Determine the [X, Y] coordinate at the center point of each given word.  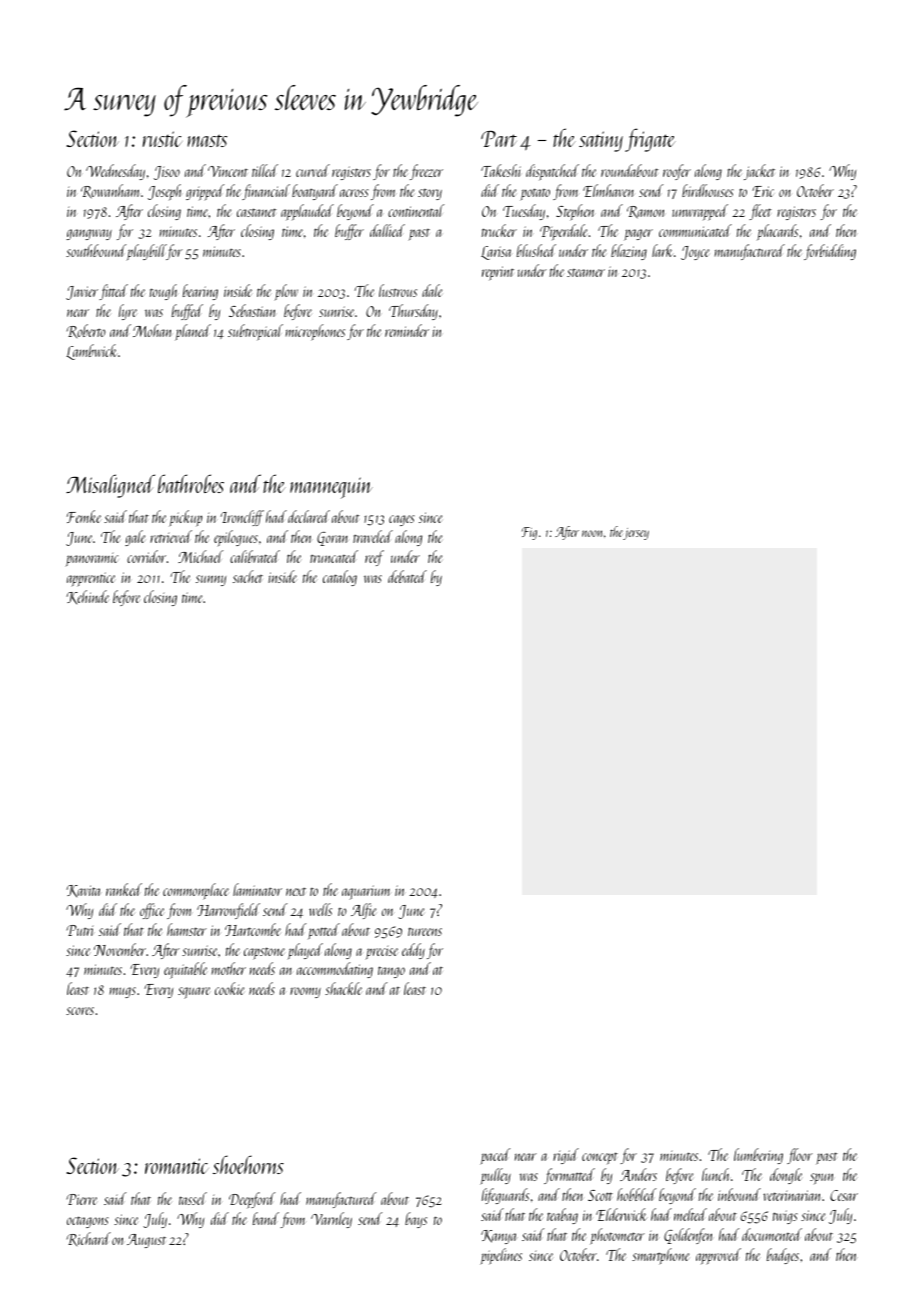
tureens [425, 932]
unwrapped [700, 212]
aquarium [366, 892]
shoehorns [248, 1164]
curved [313, 170]
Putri [79, 930]
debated [407, 576]
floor [800, 1156]
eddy [413, 951]
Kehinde [87, 597]
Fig [529, 533]
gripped [205, 192]
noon [592, 533]
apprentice [91, 579]
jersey [636, 534]
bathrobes [191, 483]
